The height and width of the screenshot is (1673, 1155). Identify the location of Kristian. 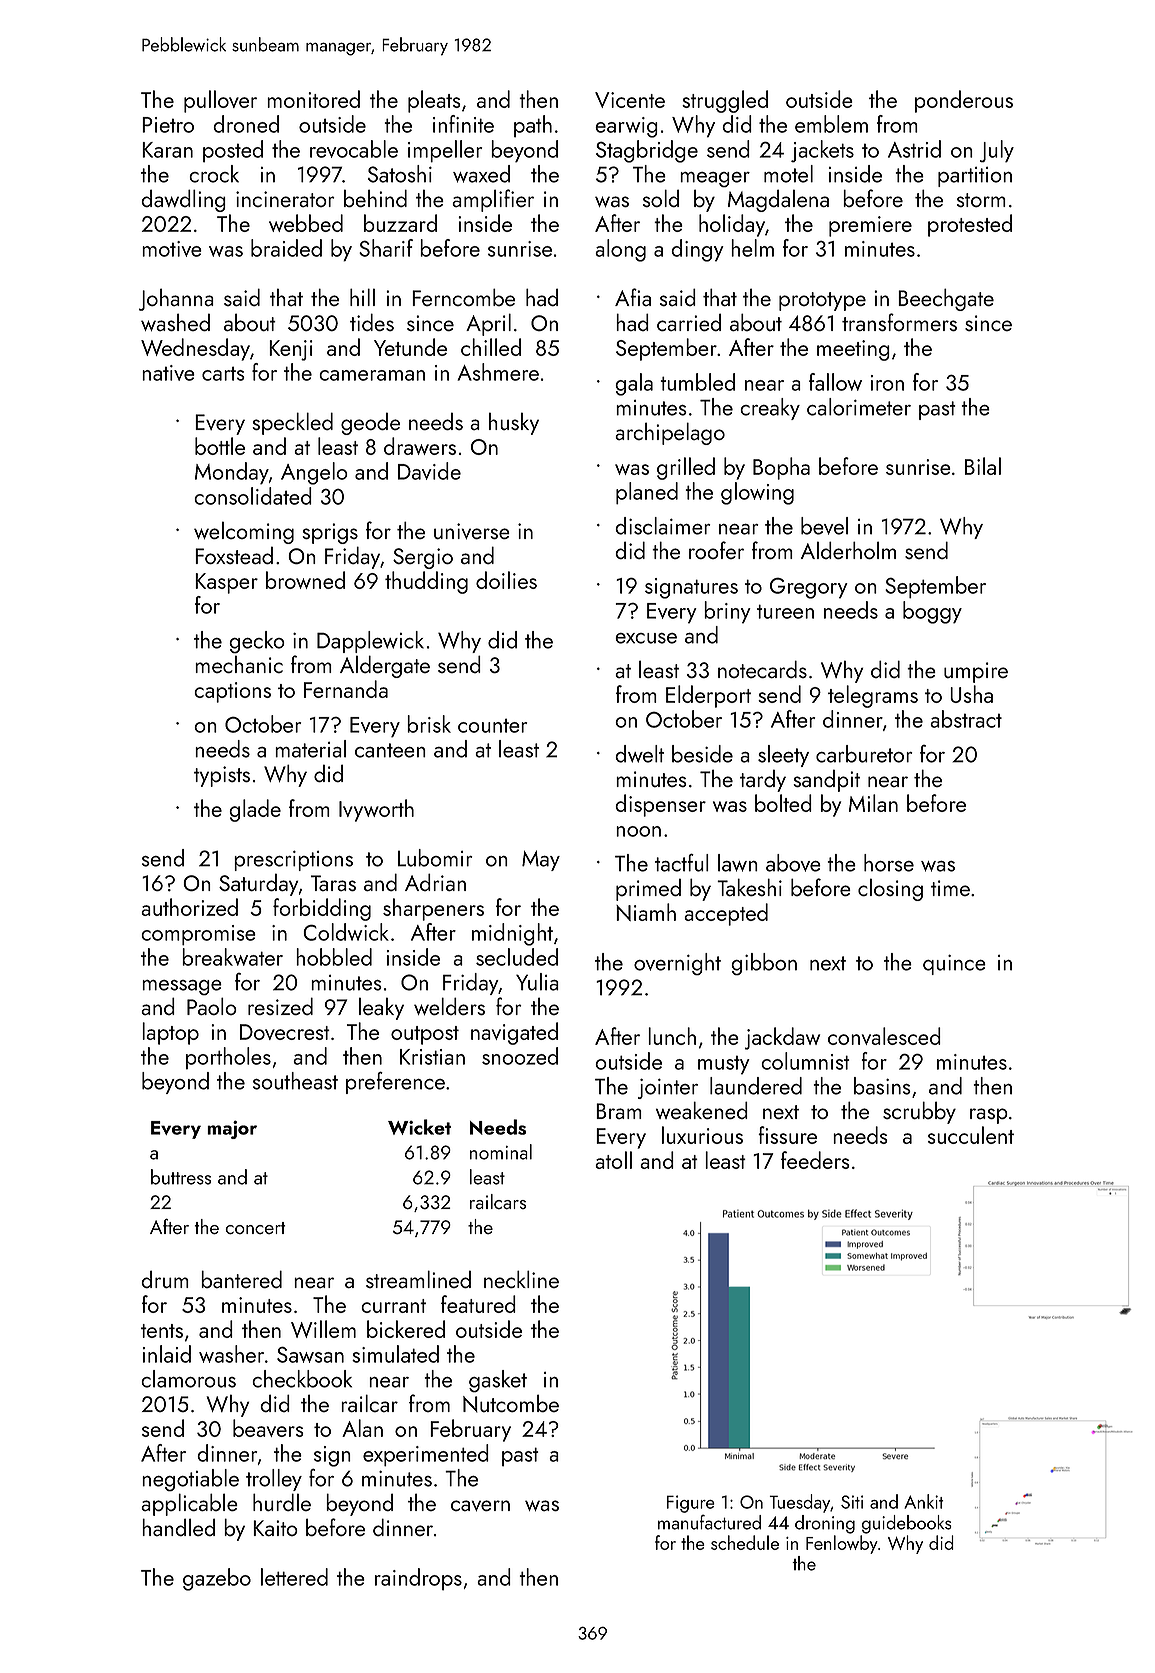
(432, 1057).
